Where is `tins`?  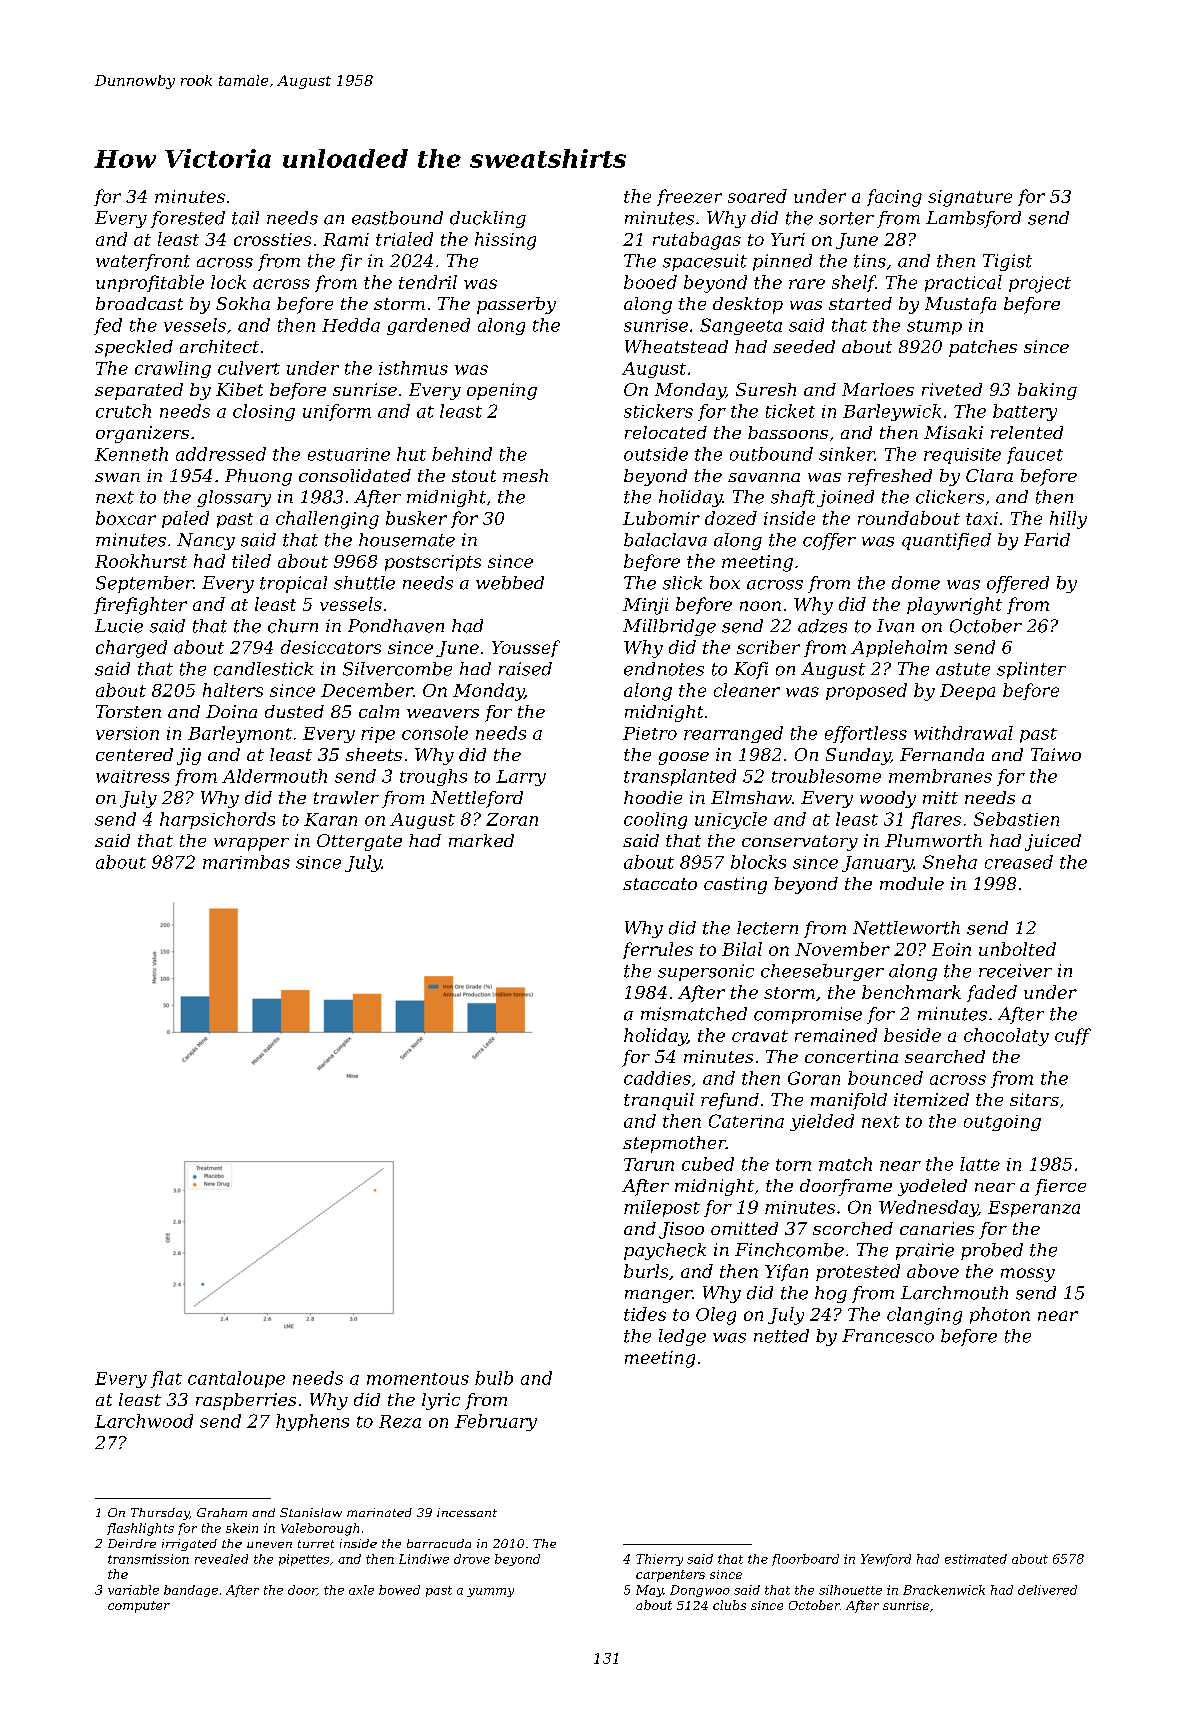 tins is located at coordinates (870, 261).
